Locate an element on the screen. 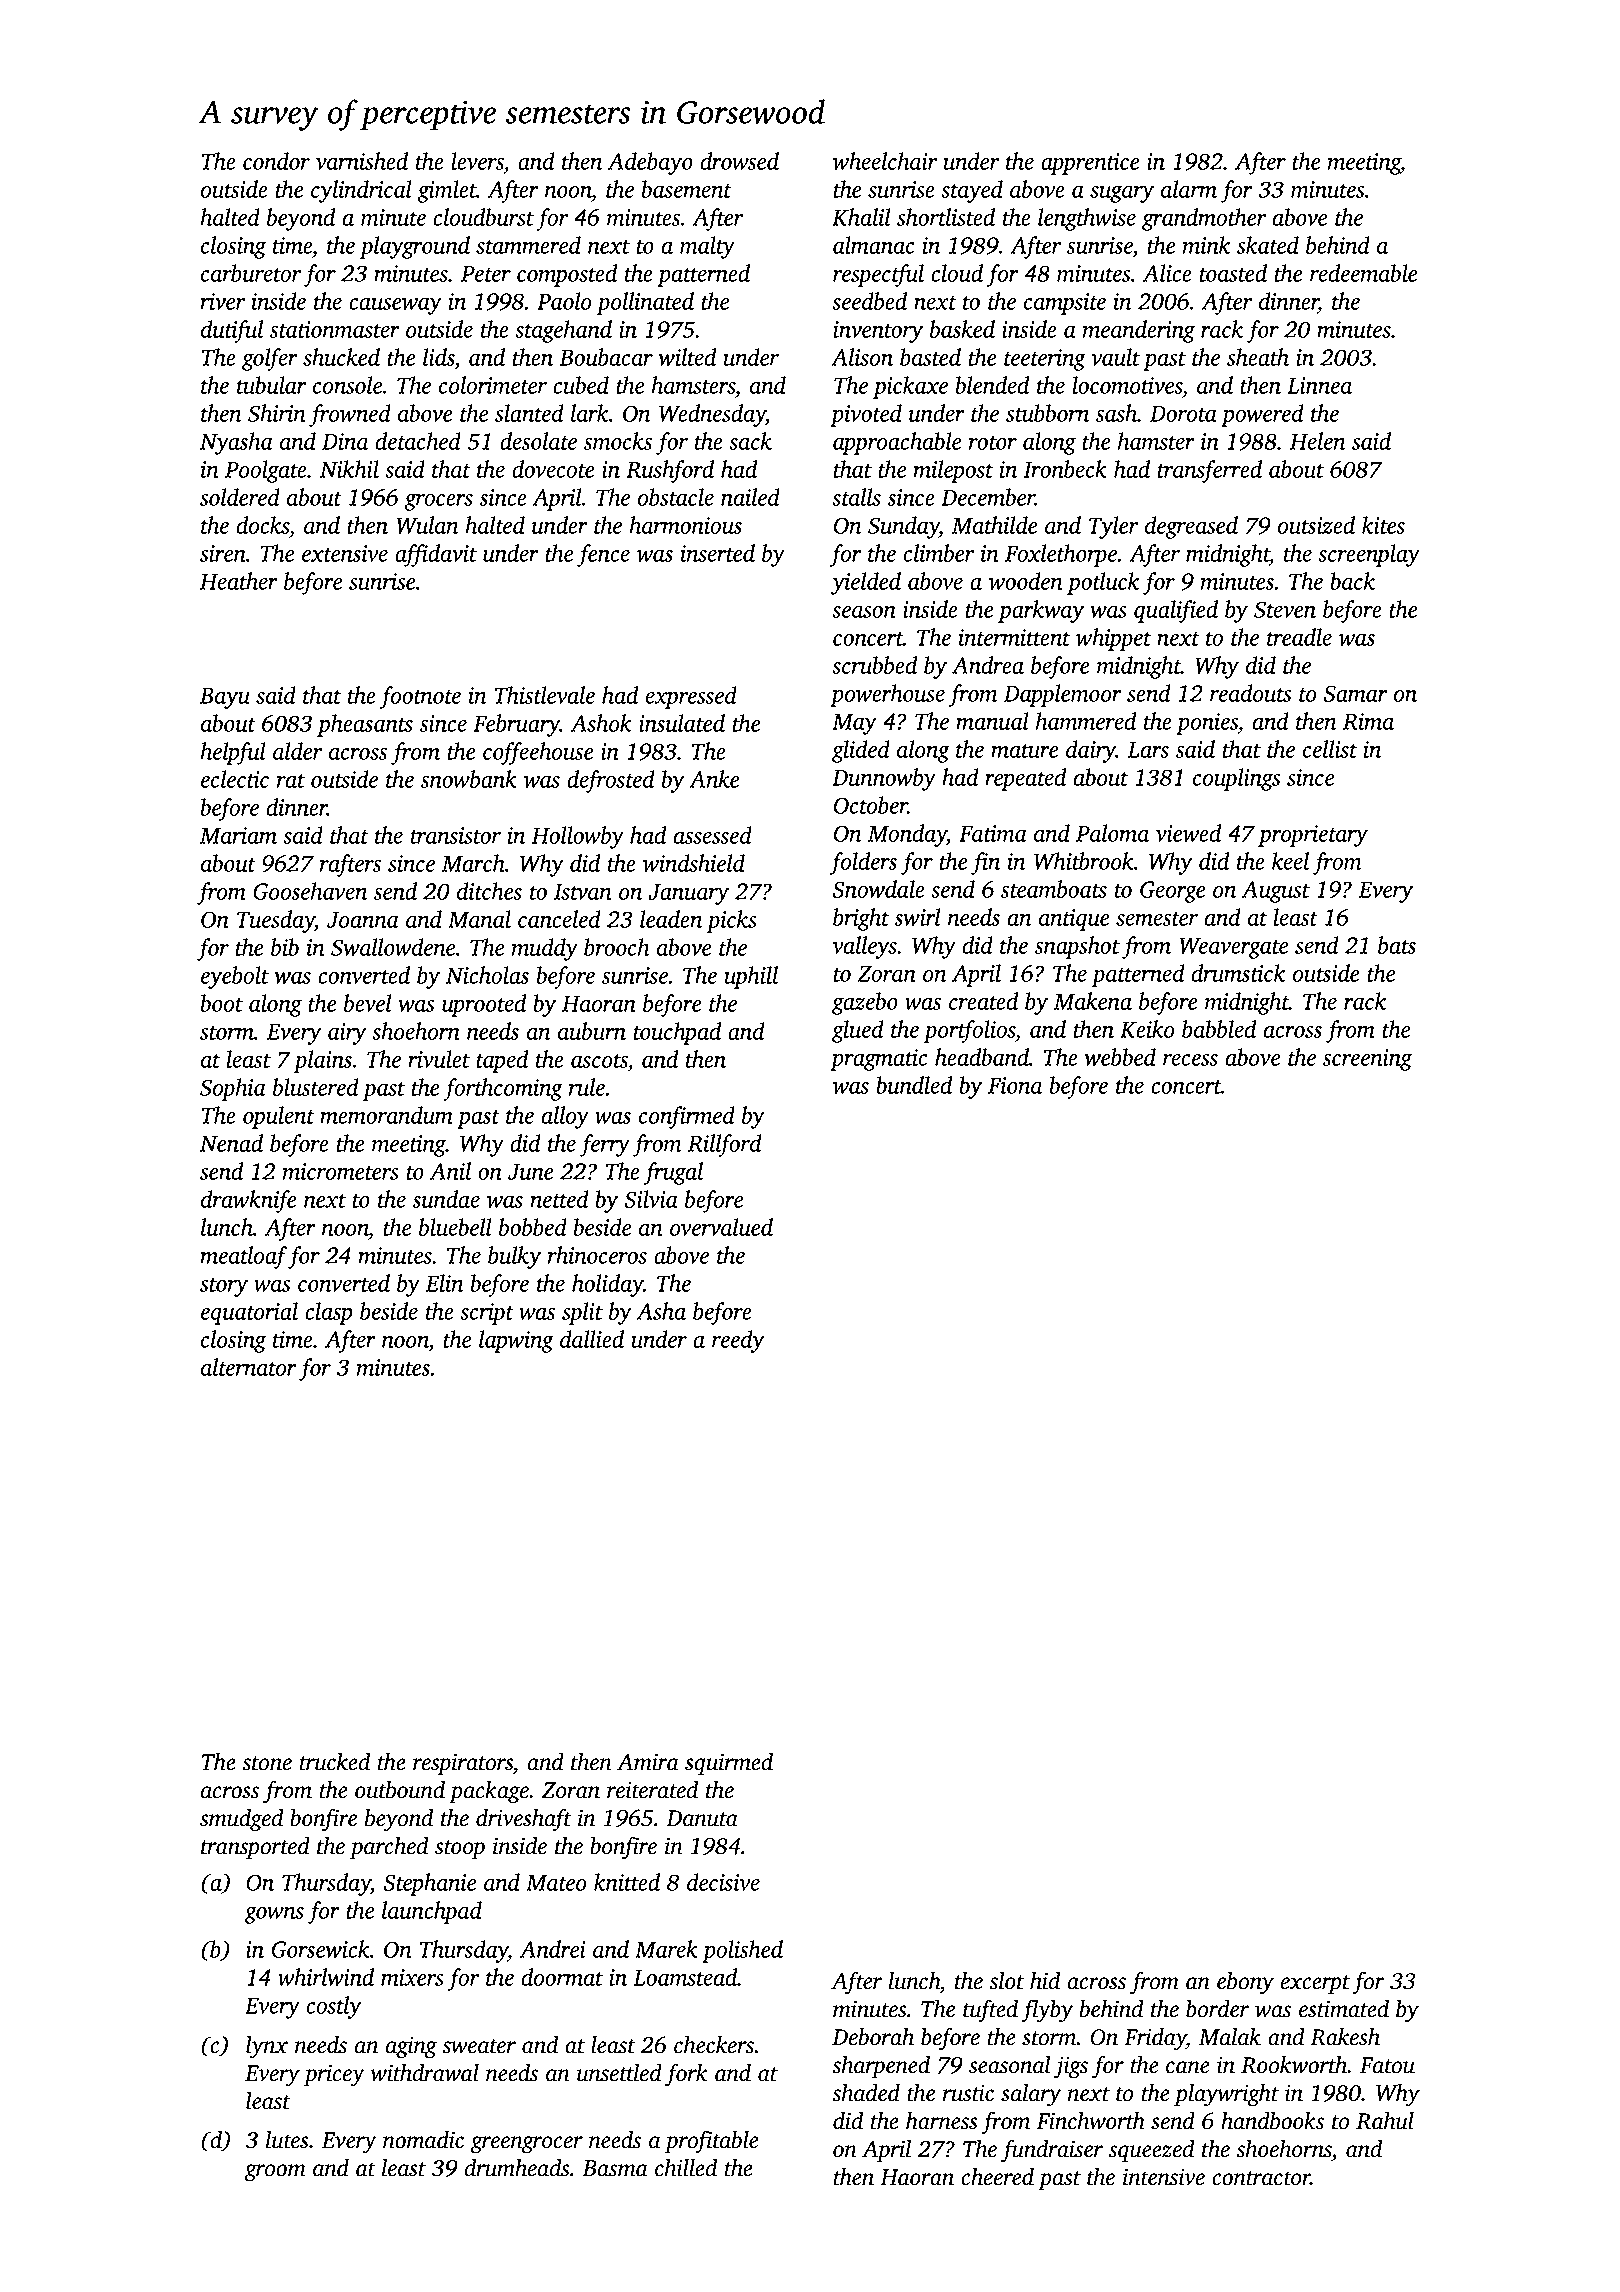 This screenshot has width=1620, height=2292. clasp is located at coordinates (328, 1313).
